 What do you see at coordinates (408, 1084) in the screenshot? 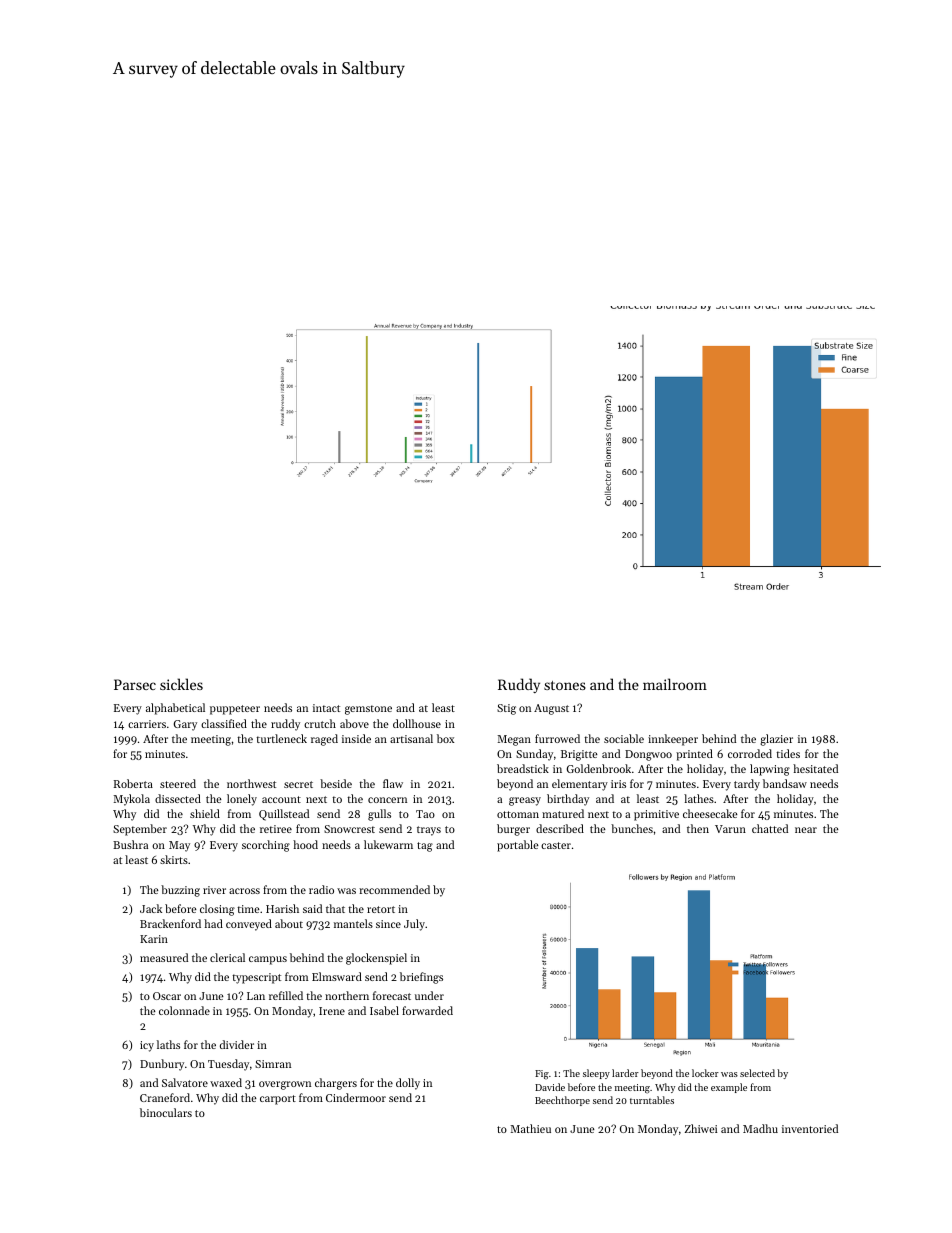
I see `dolly` at bounding box center [408, 1084].
